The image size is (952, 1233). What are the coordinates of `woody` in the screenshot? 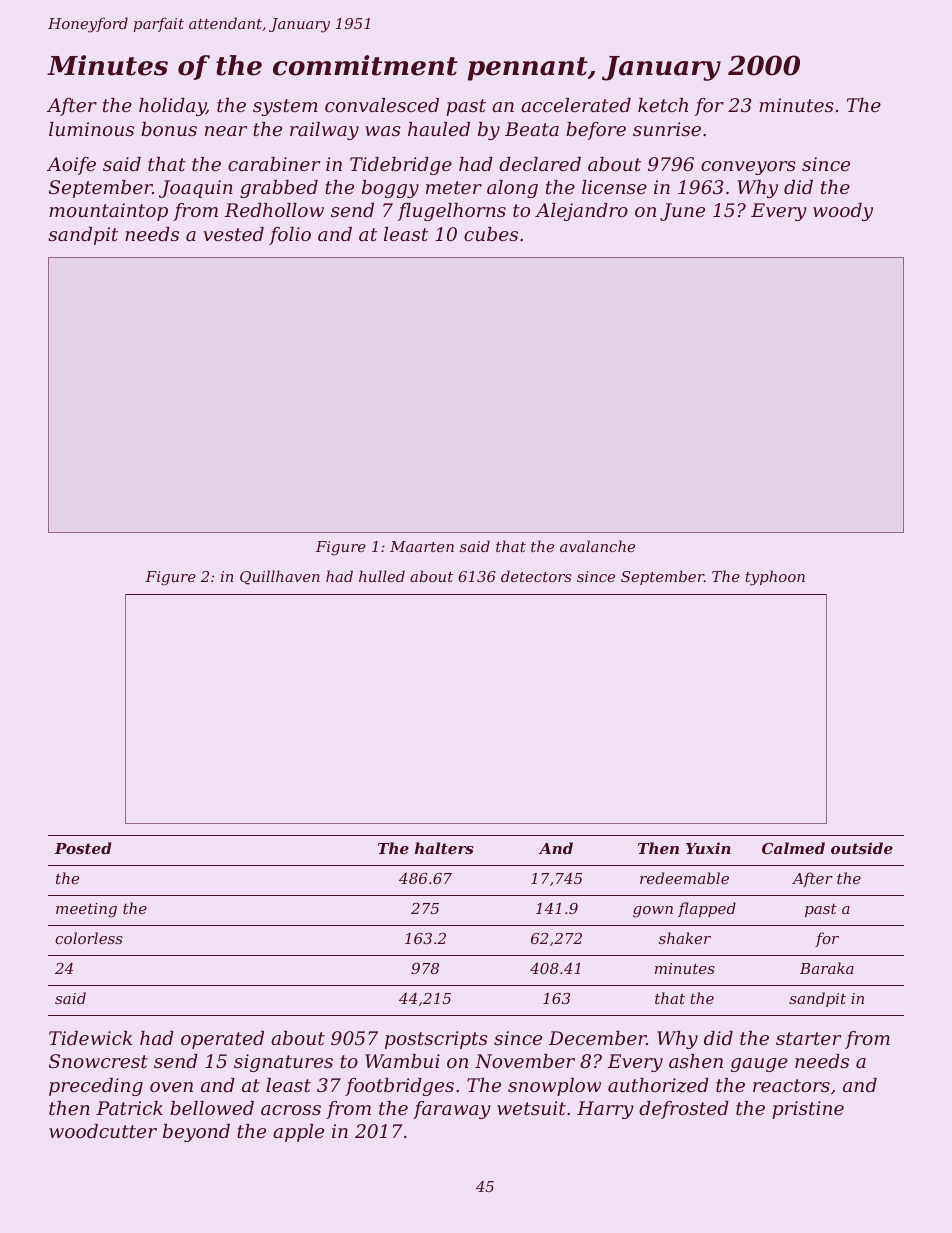 It's located at (843, 212).
